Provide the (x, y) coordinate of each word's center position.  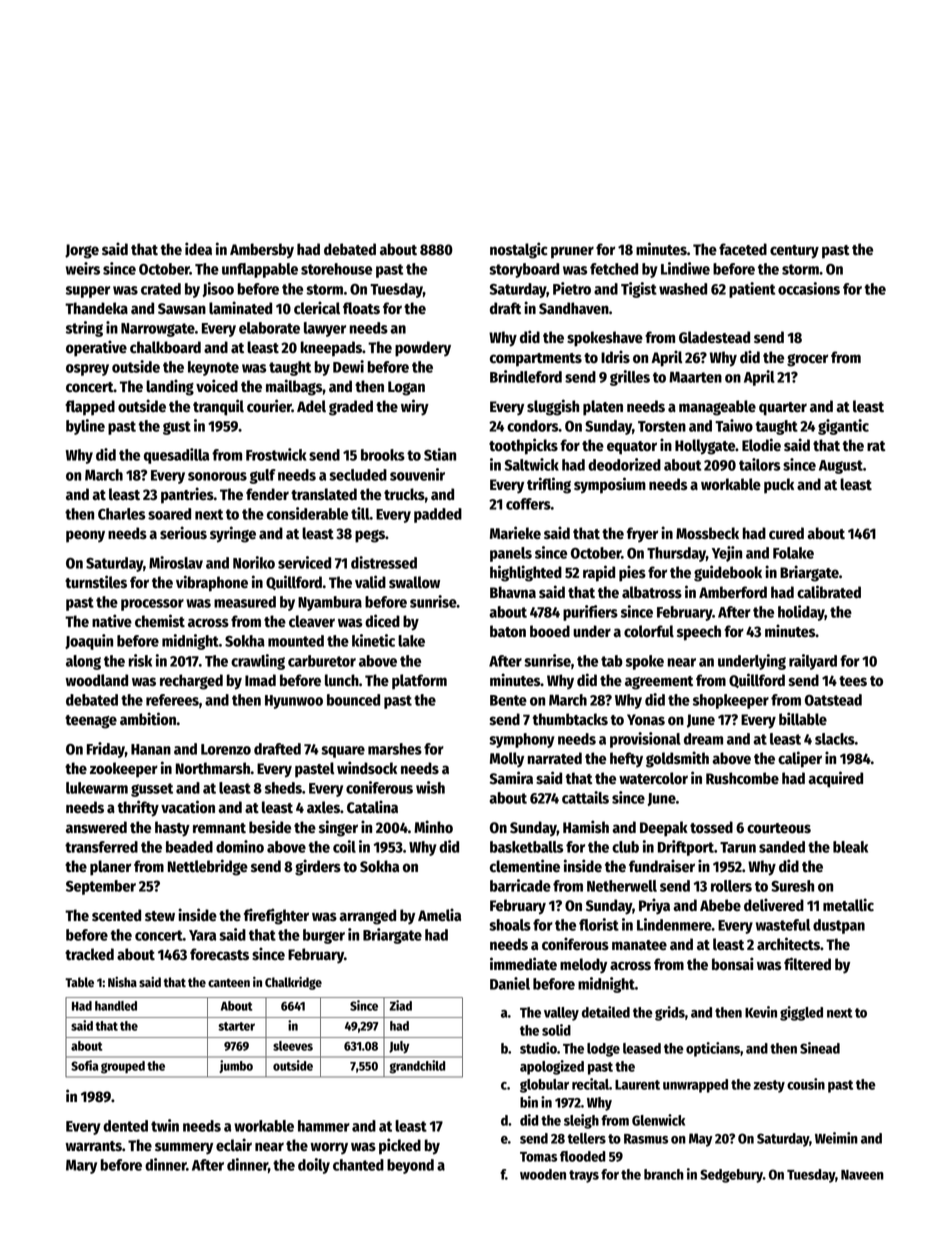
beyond (410, 1166)
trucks (404, 494)
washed (683, 289)
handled (116, 1006)
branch (664, 1174)
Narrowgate (158, 330)
